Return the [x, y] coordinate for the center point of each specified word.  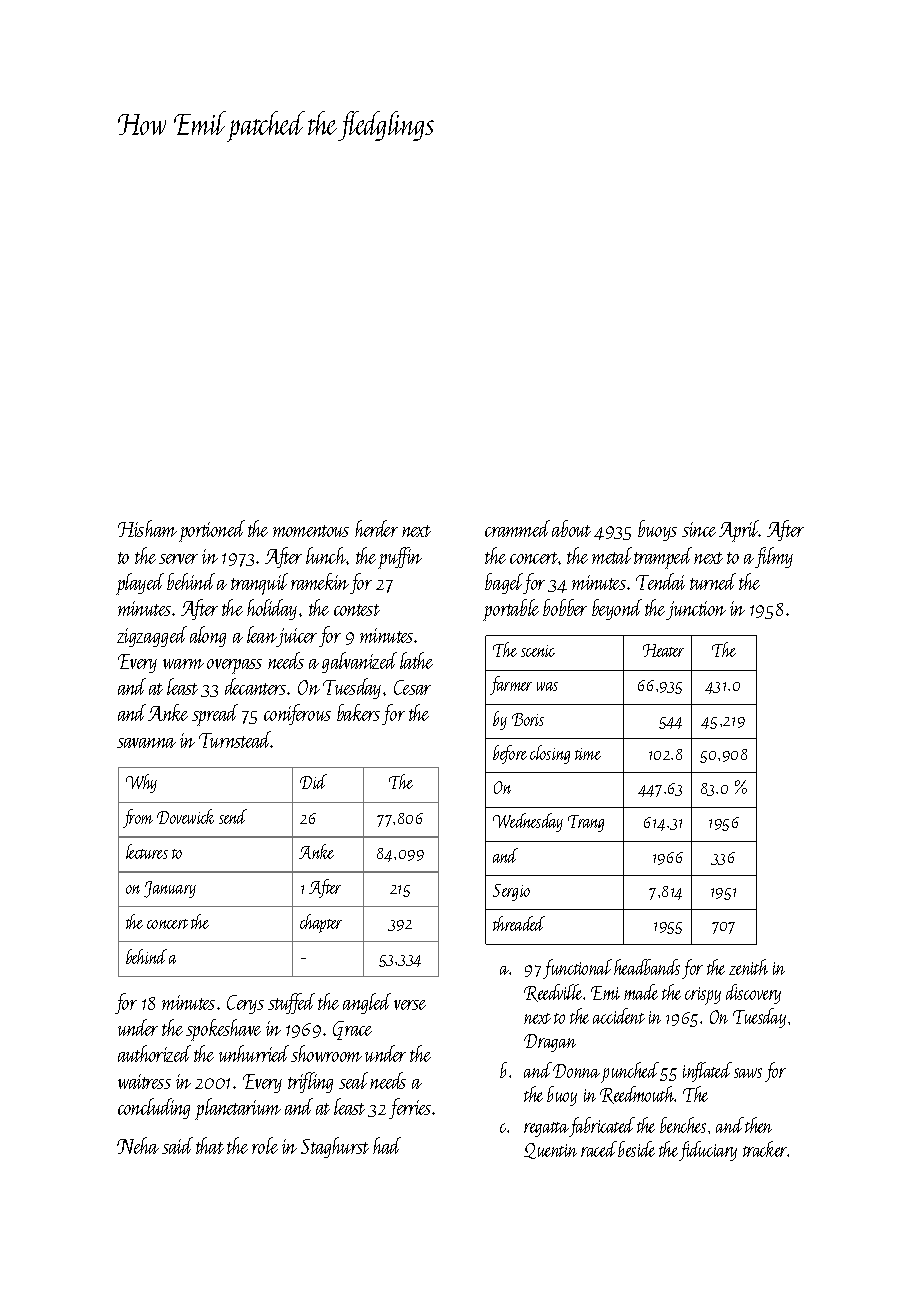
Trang [586, 823]
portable [511, 610]
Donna [576, 1071]
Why [141, 783]
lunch [326, 555]
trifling [310, 1082]
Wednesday [528, 822]
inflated [707, 1072]
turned [713, 581]
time [588, 754]
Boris [528, 719]
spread [215, 715]
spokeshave [223, 1030]
